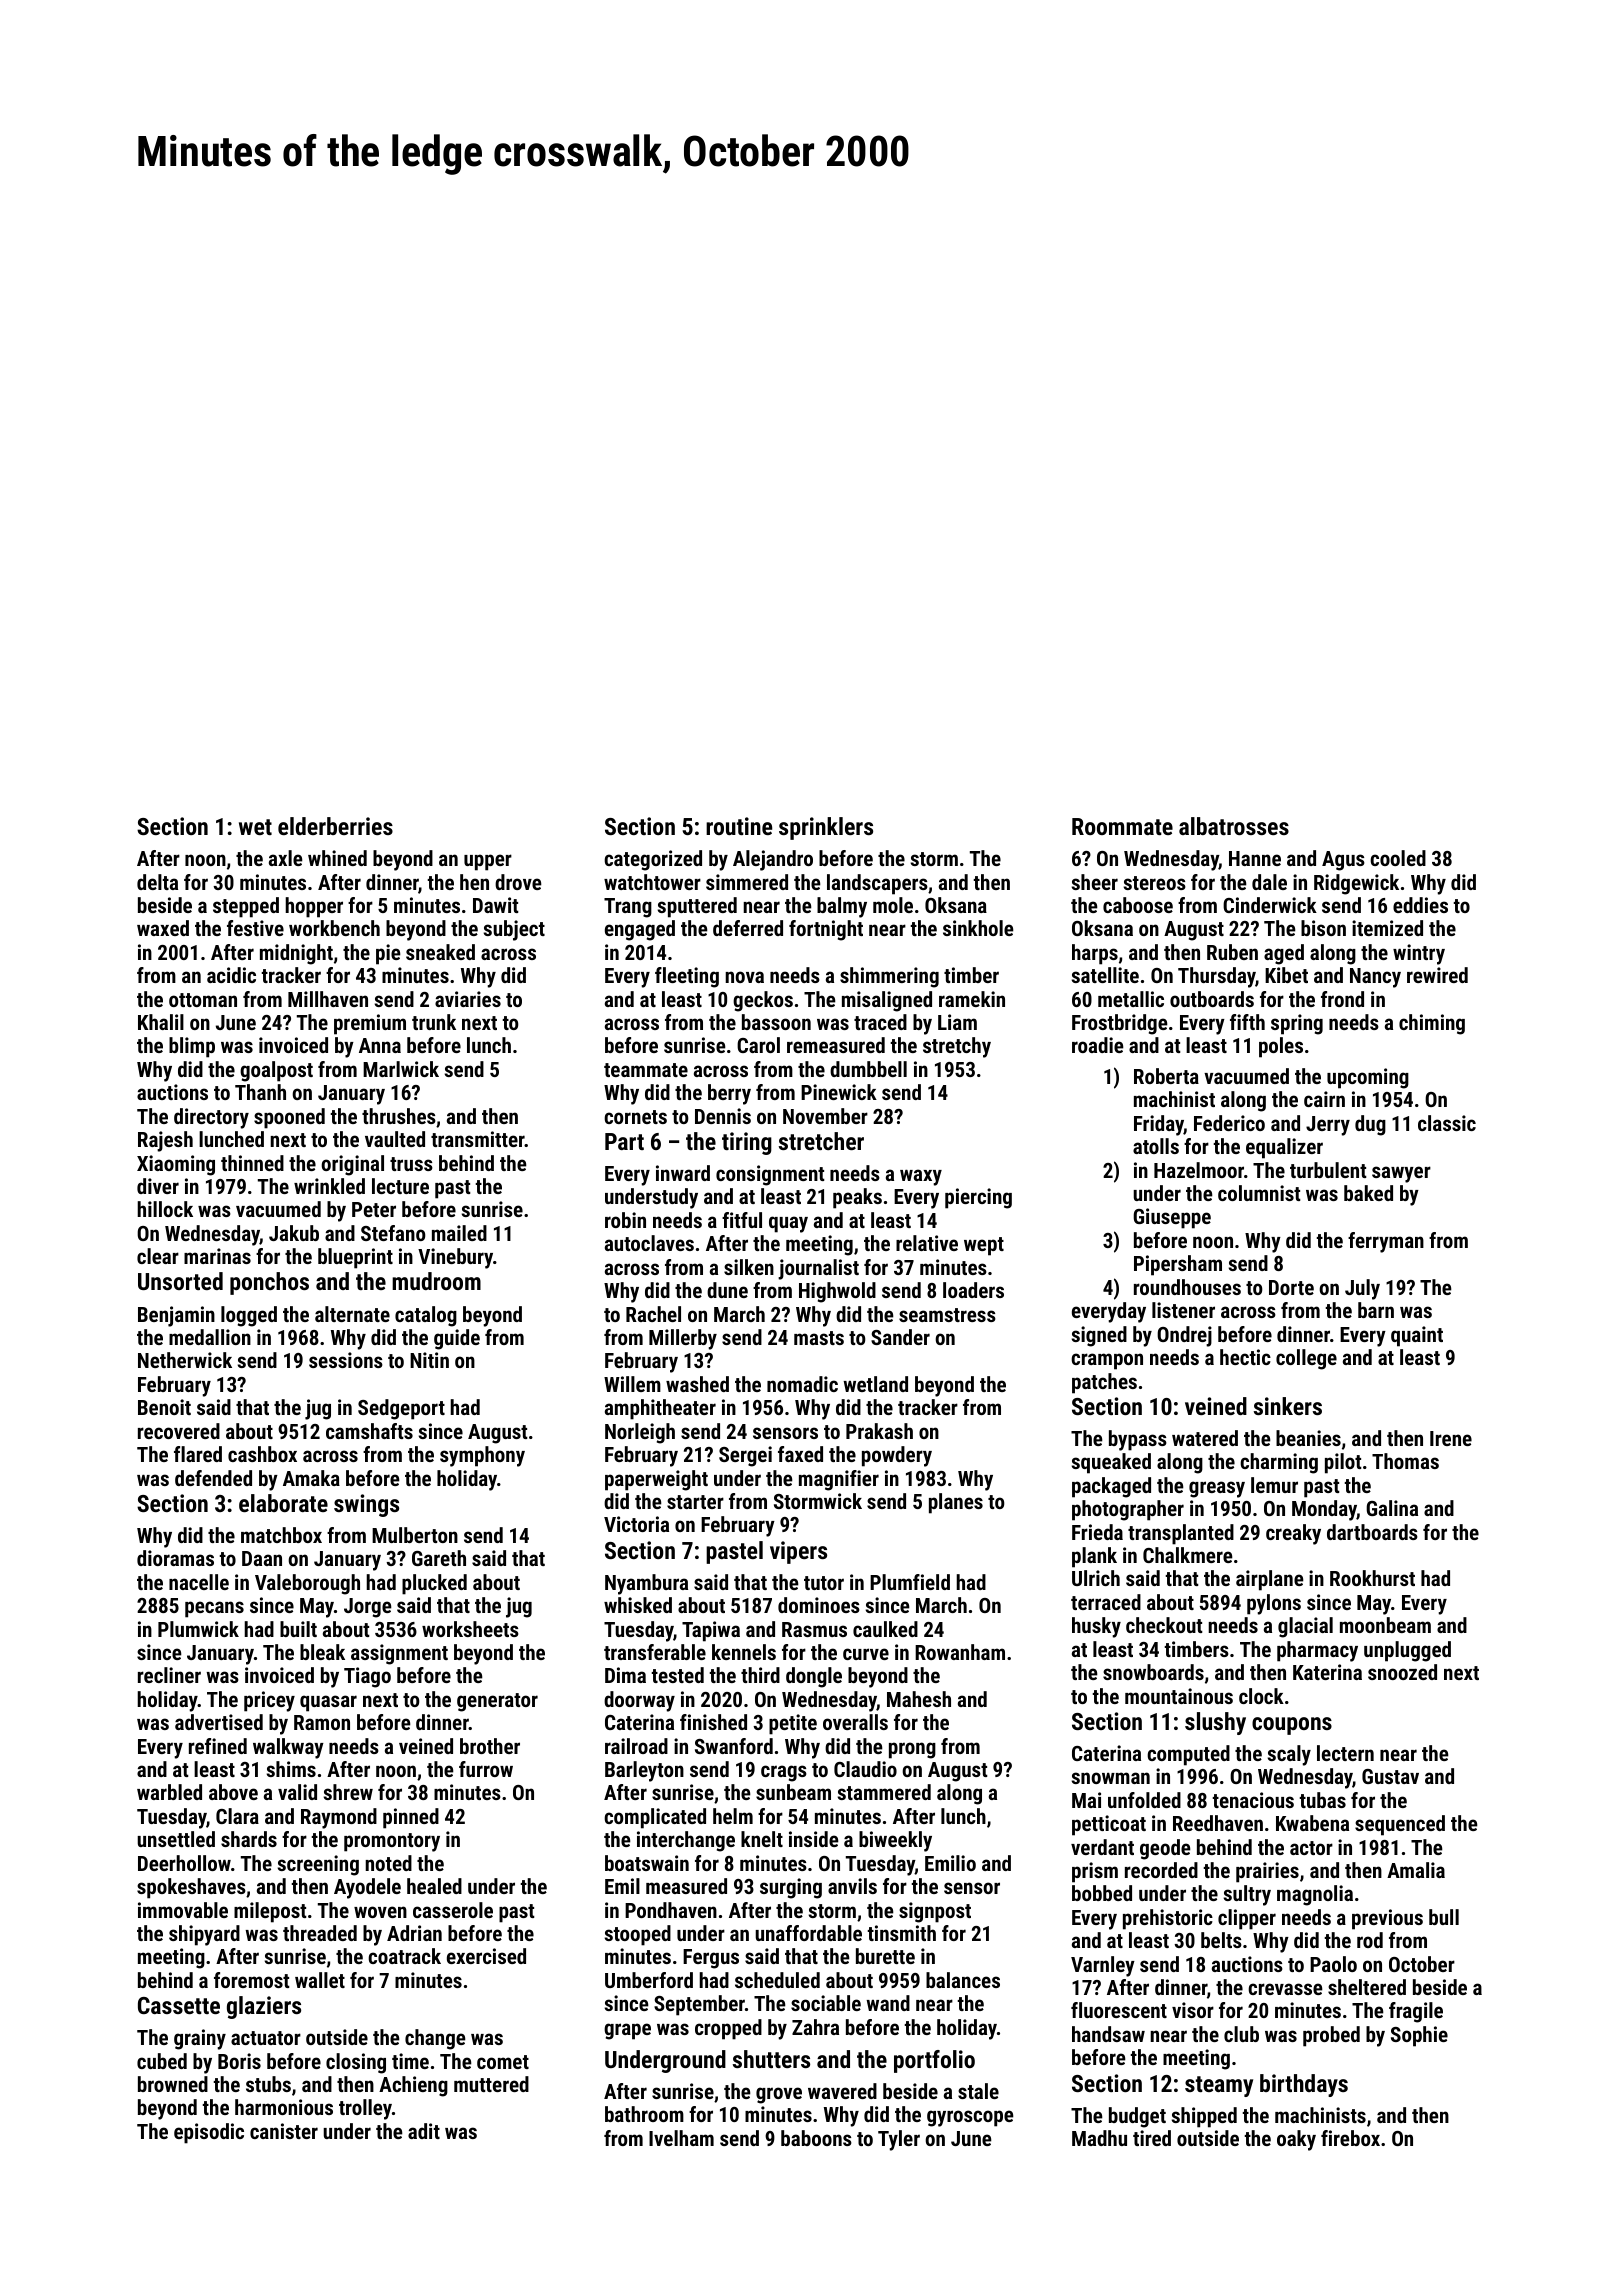 Image resolution: width=1620 pixels, height=2292 pixels. What do you see at coordinates (742, 1220) in the image?
I see `fitful` at bounding box center [742, 1220].
